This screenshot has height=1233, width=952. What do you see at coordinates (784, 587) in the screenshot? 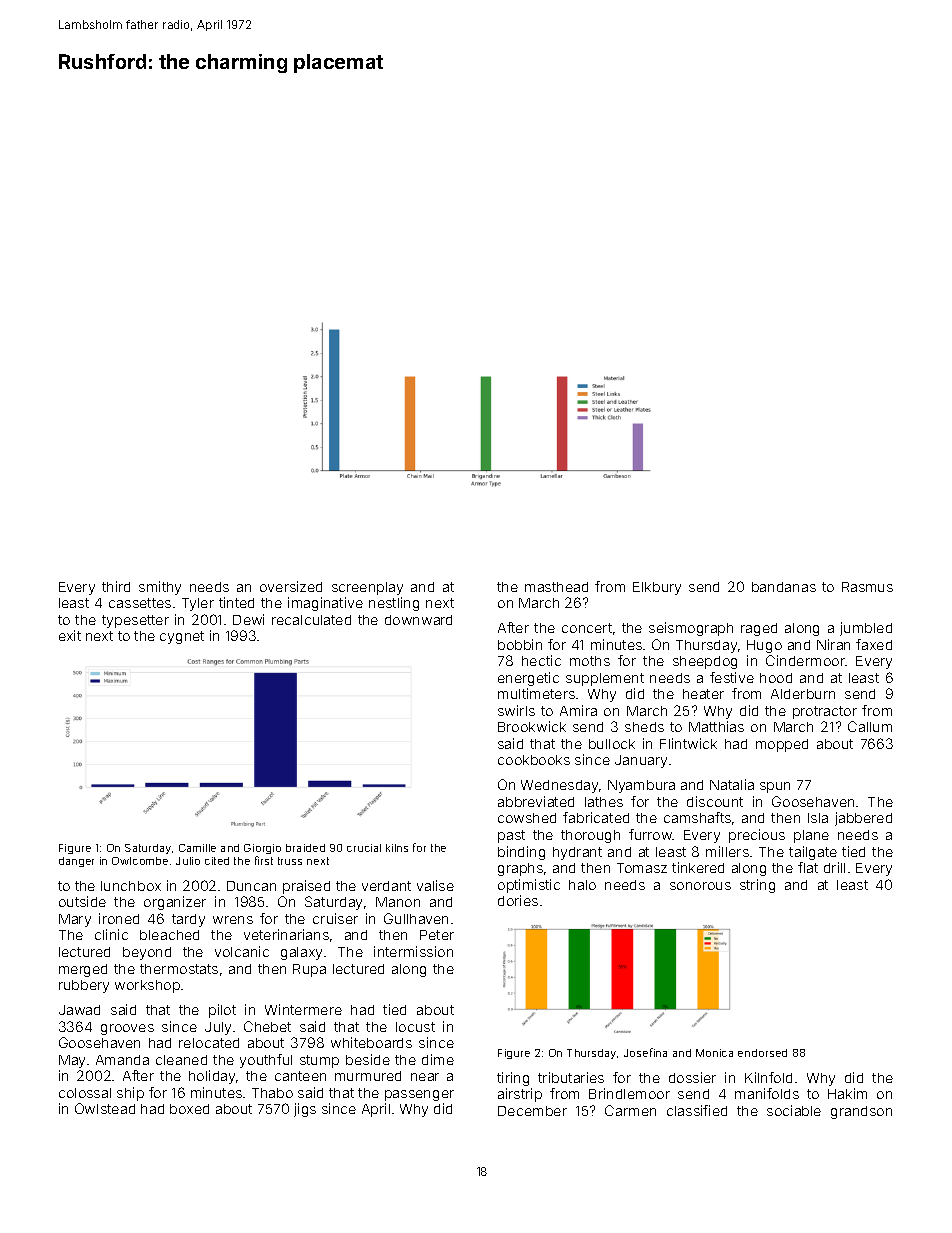
I see `bandanas` at bounding box center [784, 587].
